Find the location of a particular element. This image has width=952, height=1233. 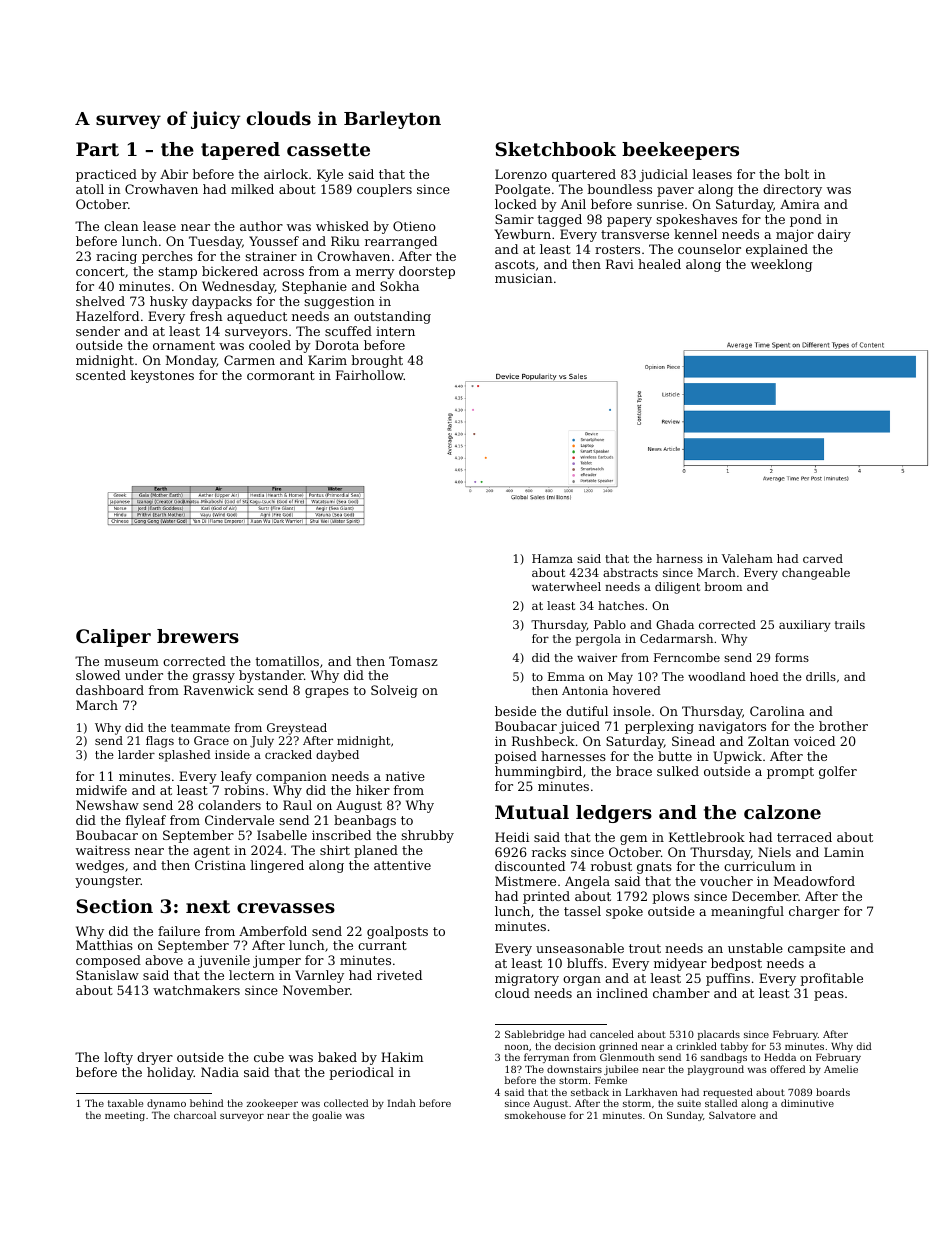

Mistmere is located at coordinates (525, 881).
